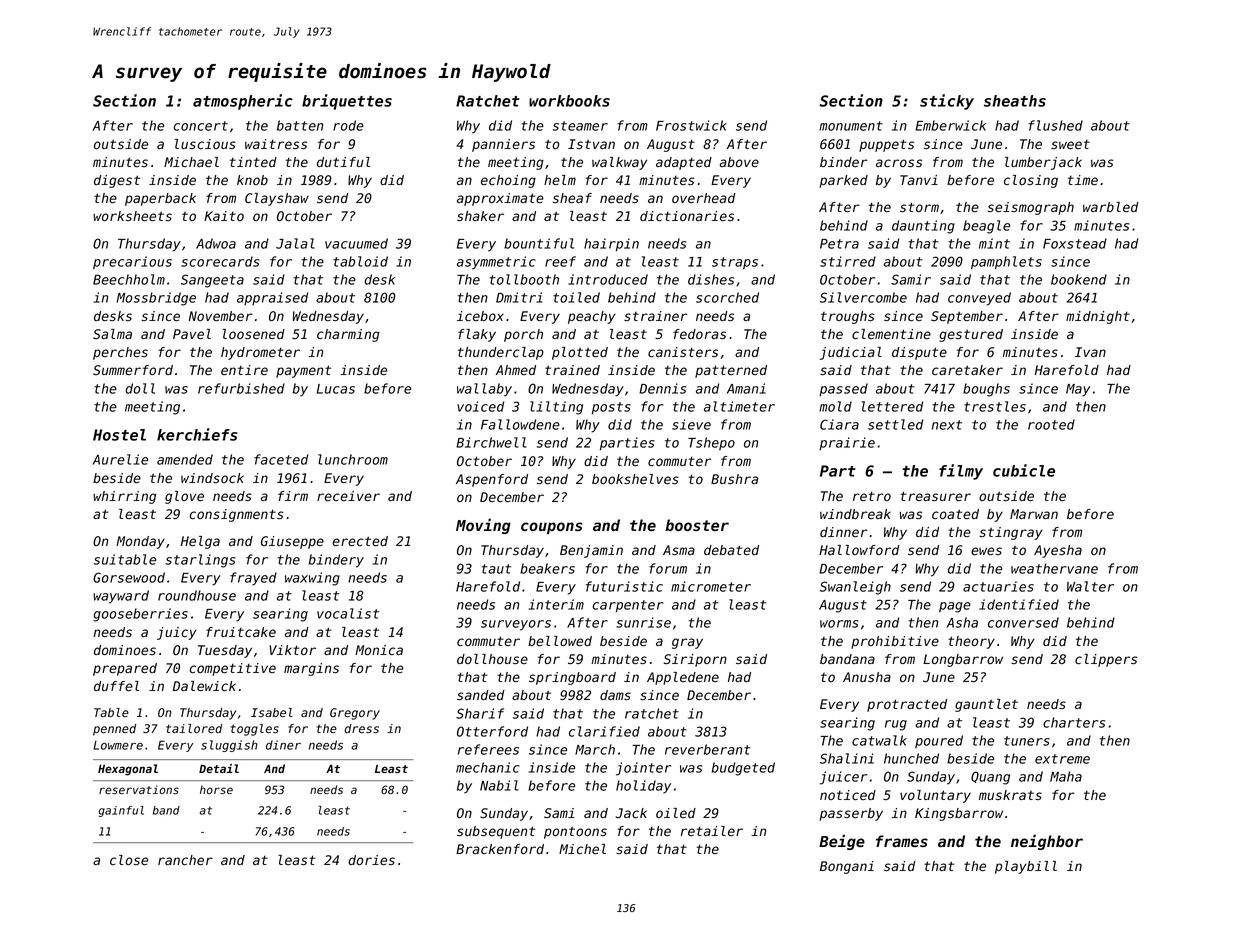 The image size is (1233, 952). I want to click on rooted, so click(1051, 424).
